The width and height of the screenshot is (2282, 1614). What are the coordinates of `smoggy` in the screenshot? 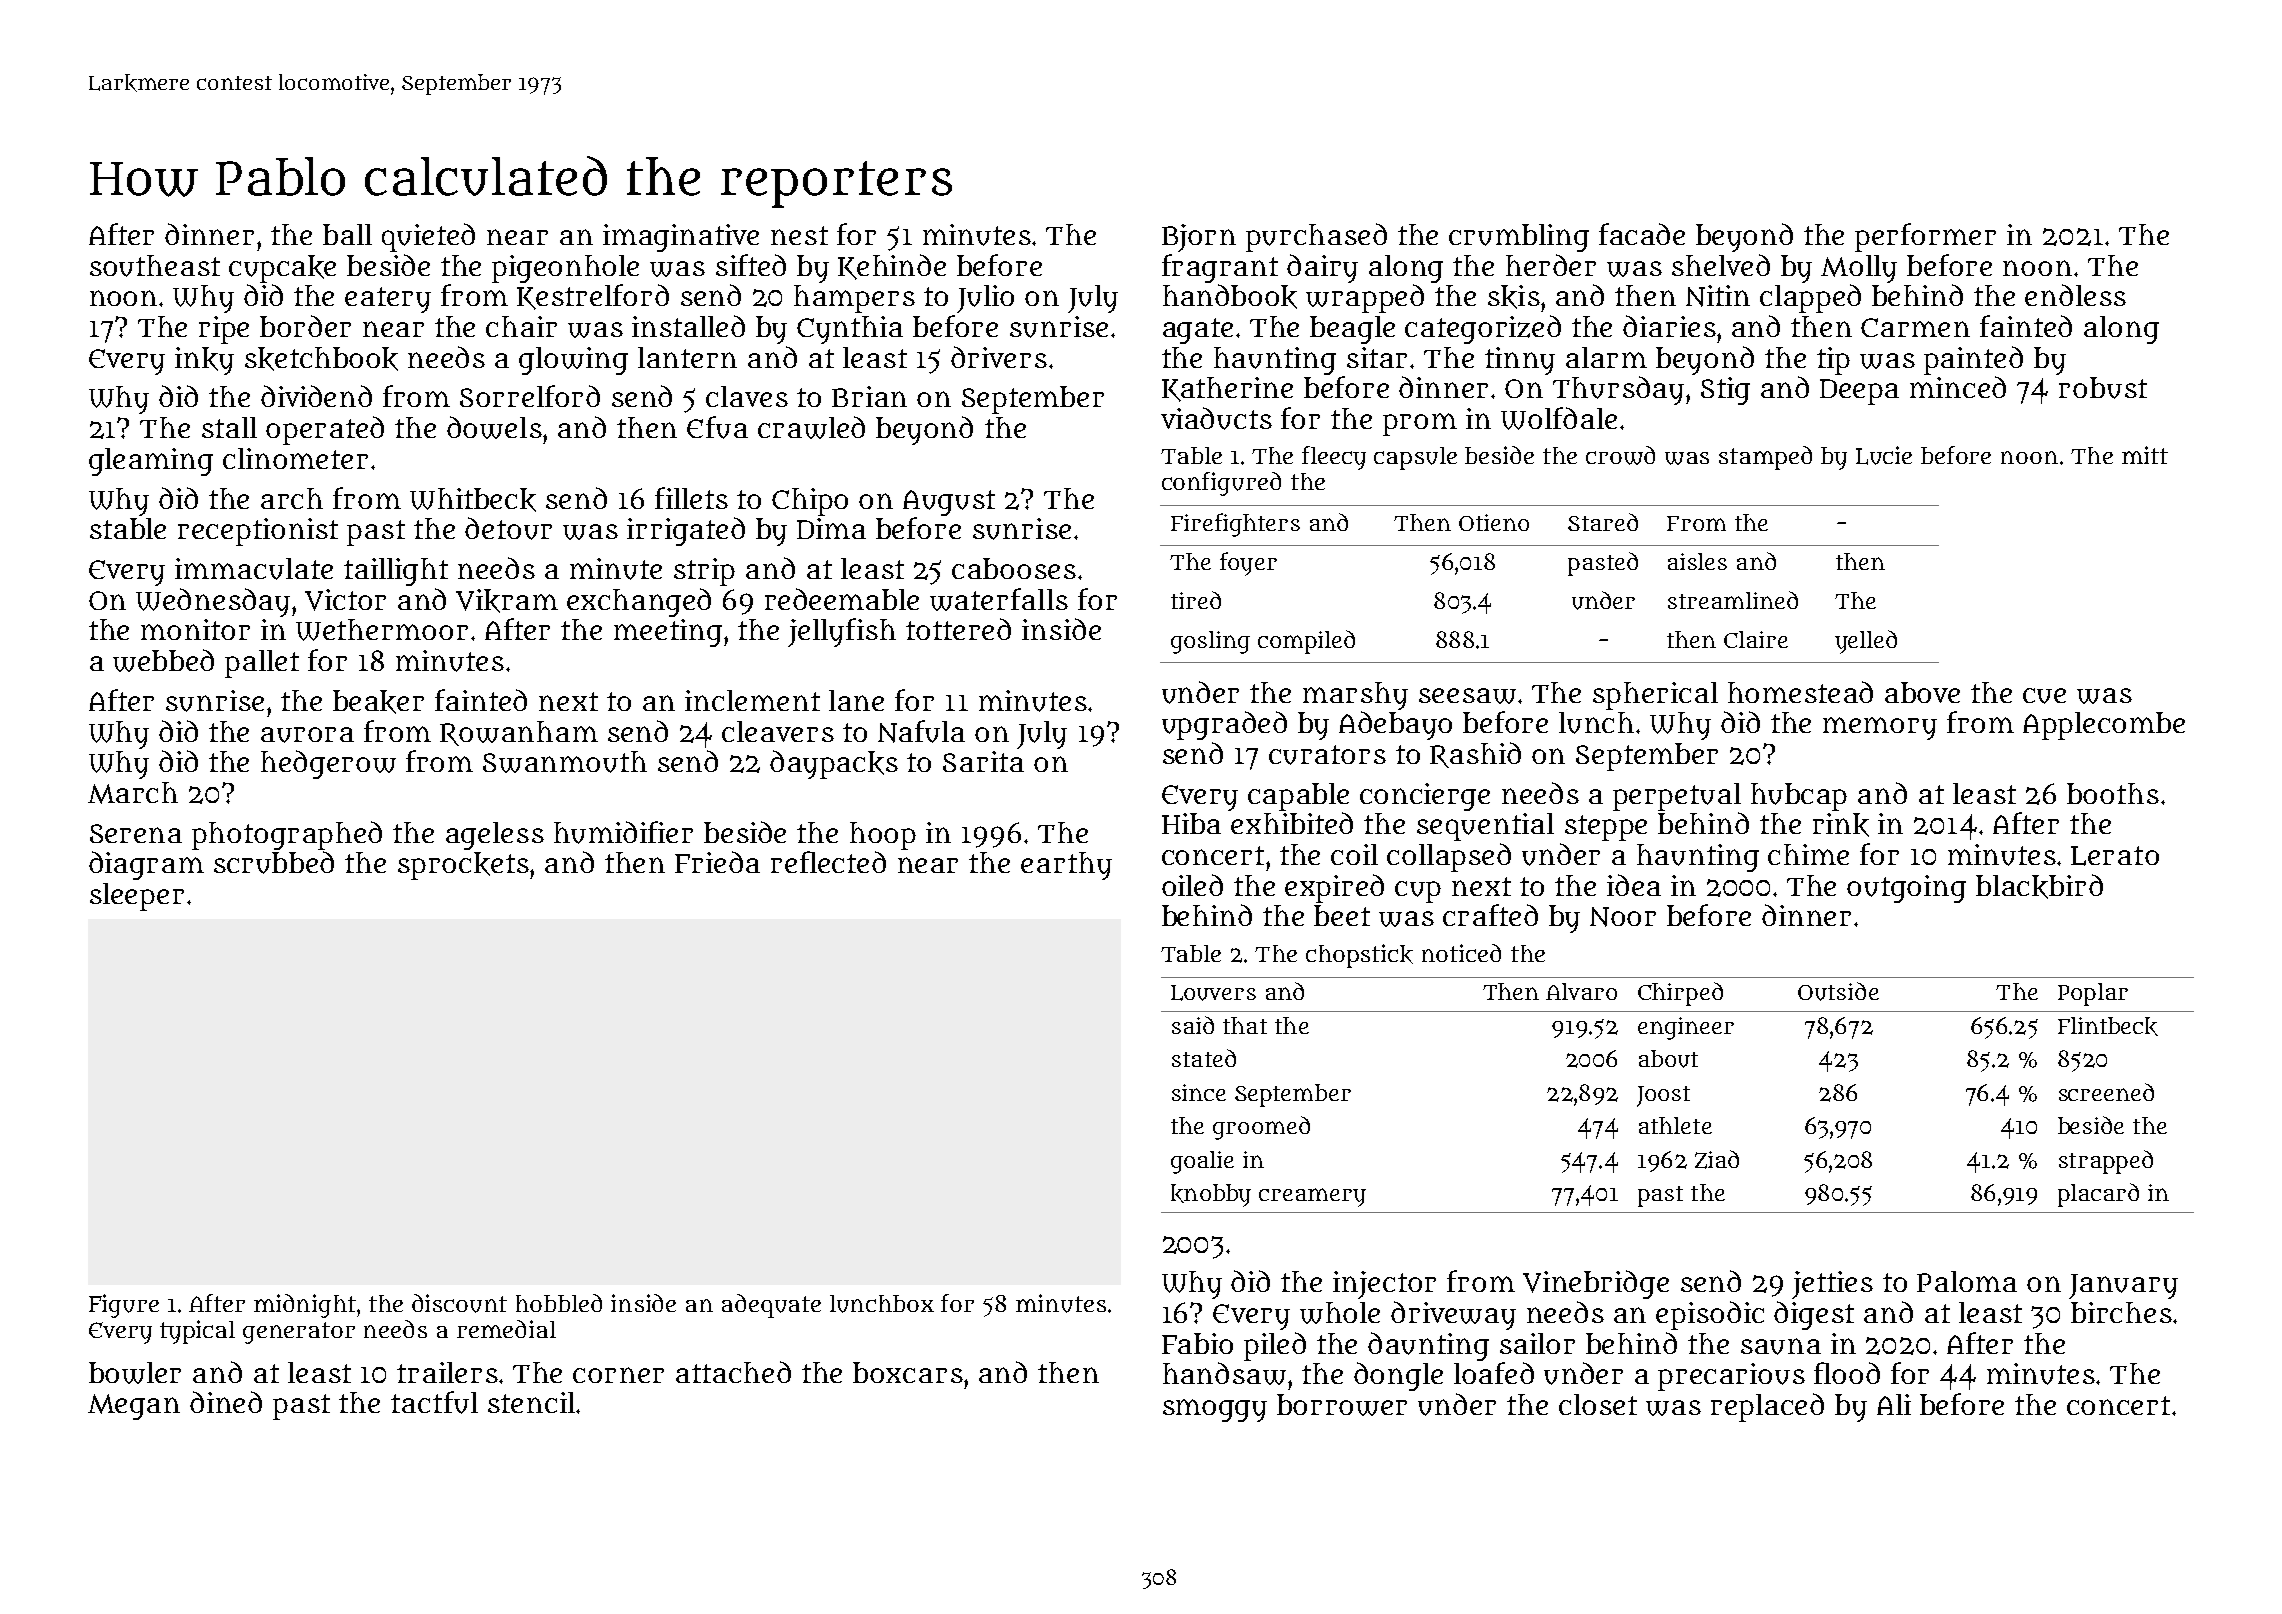 It's located at (1215, 1410).
